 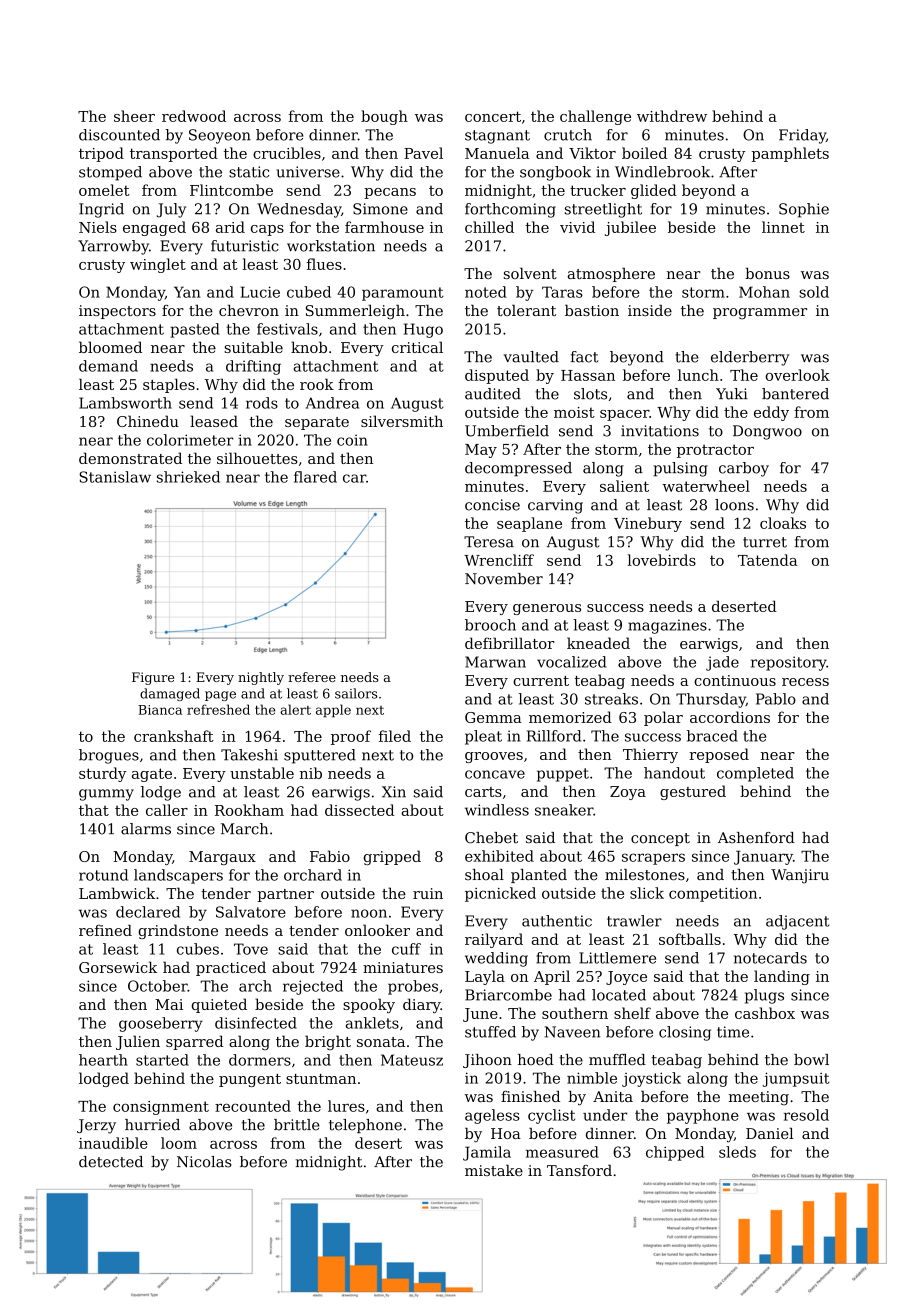 I want to click on challenge, so click(x=595, y=117).
